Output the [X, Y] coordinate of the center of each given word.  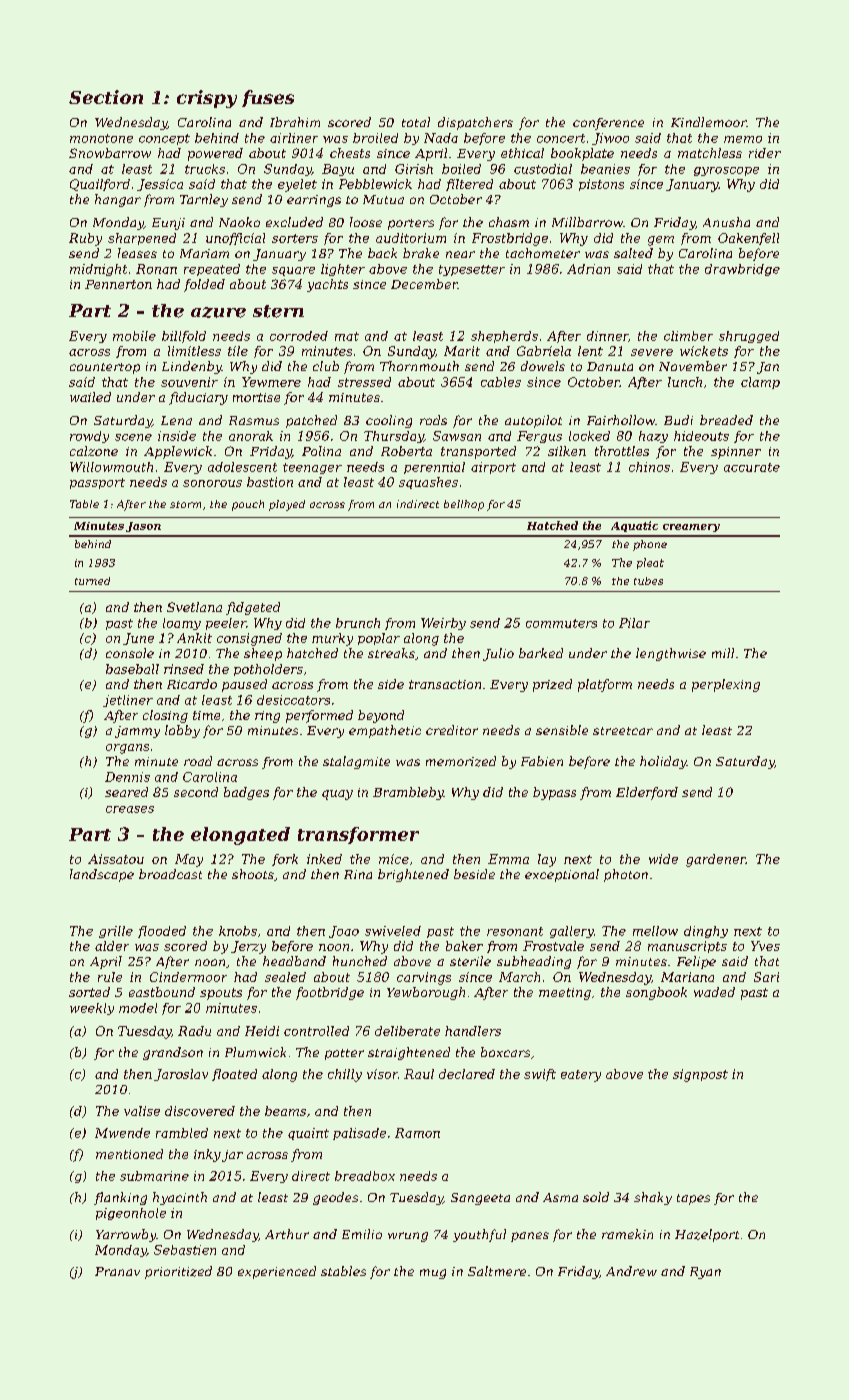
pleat [650, 563]
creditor [452, 730]
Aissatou [116, 859]
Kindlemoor [709, 122]
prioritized [178, 1272]
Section [106, 97]
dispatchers [475, 123]
